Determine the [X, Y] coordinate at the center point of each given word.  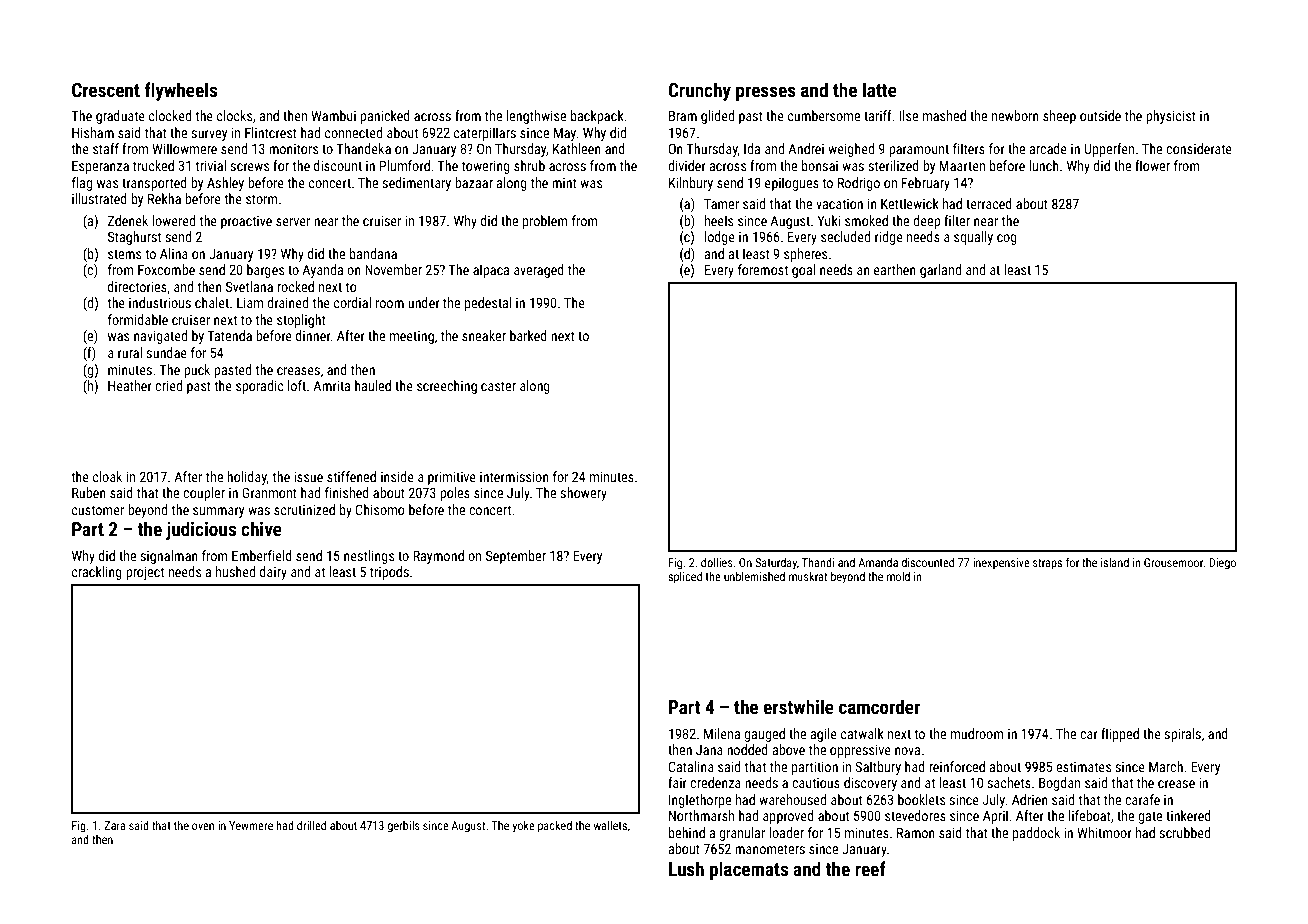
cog [1007, 239]
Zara [114, 825]
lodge [720, 238]
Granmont [269, 492]
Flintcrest [271, 132]
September [516, 557]
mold [898, 576]
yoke [524, 827]
